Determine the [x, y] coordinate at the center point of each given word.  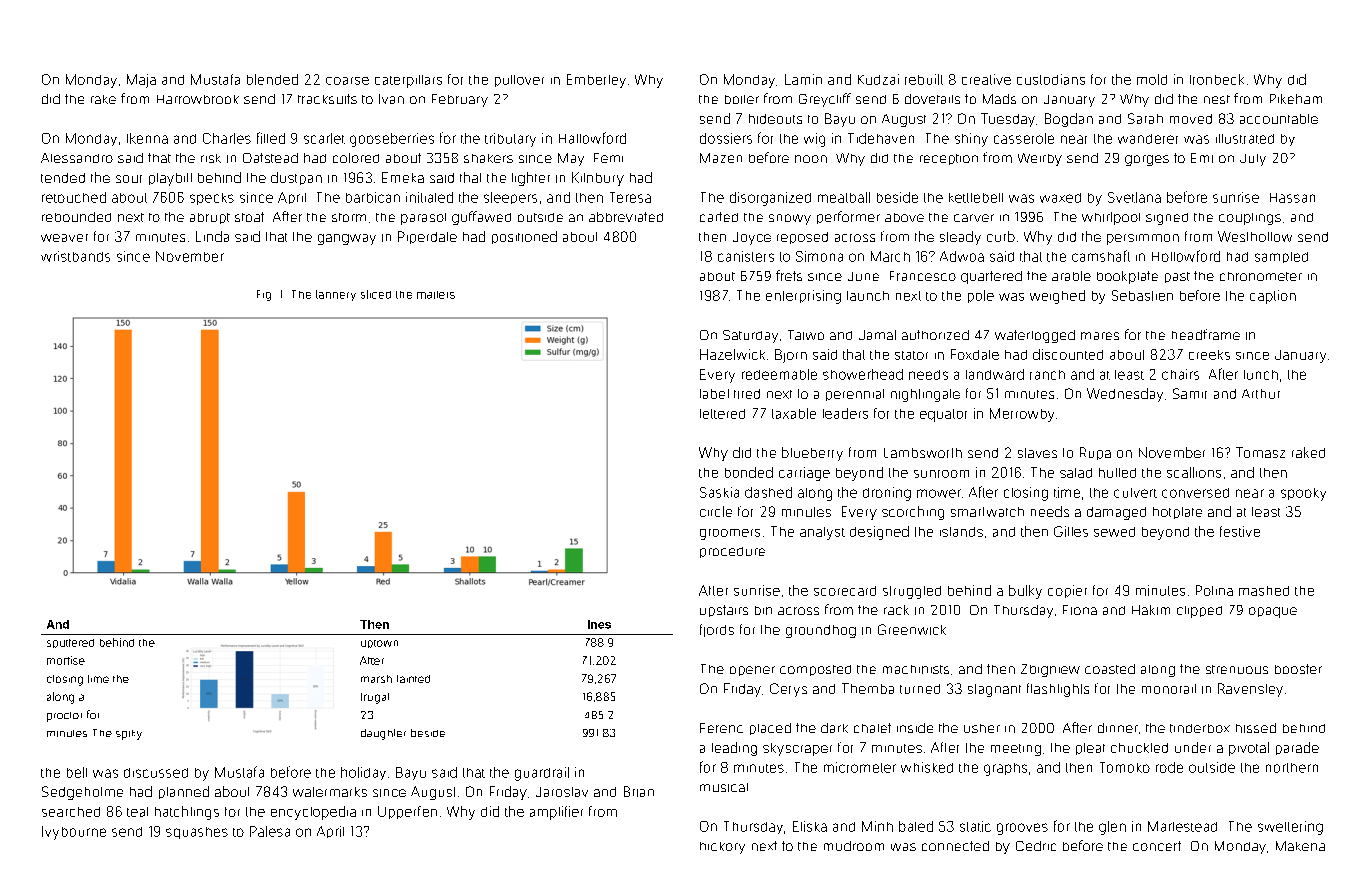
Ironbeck [1217, 79]
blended [272, 79]
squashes [197, 833]
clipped [1199, 612]
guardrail [542, 774]
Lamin [803, 79]
